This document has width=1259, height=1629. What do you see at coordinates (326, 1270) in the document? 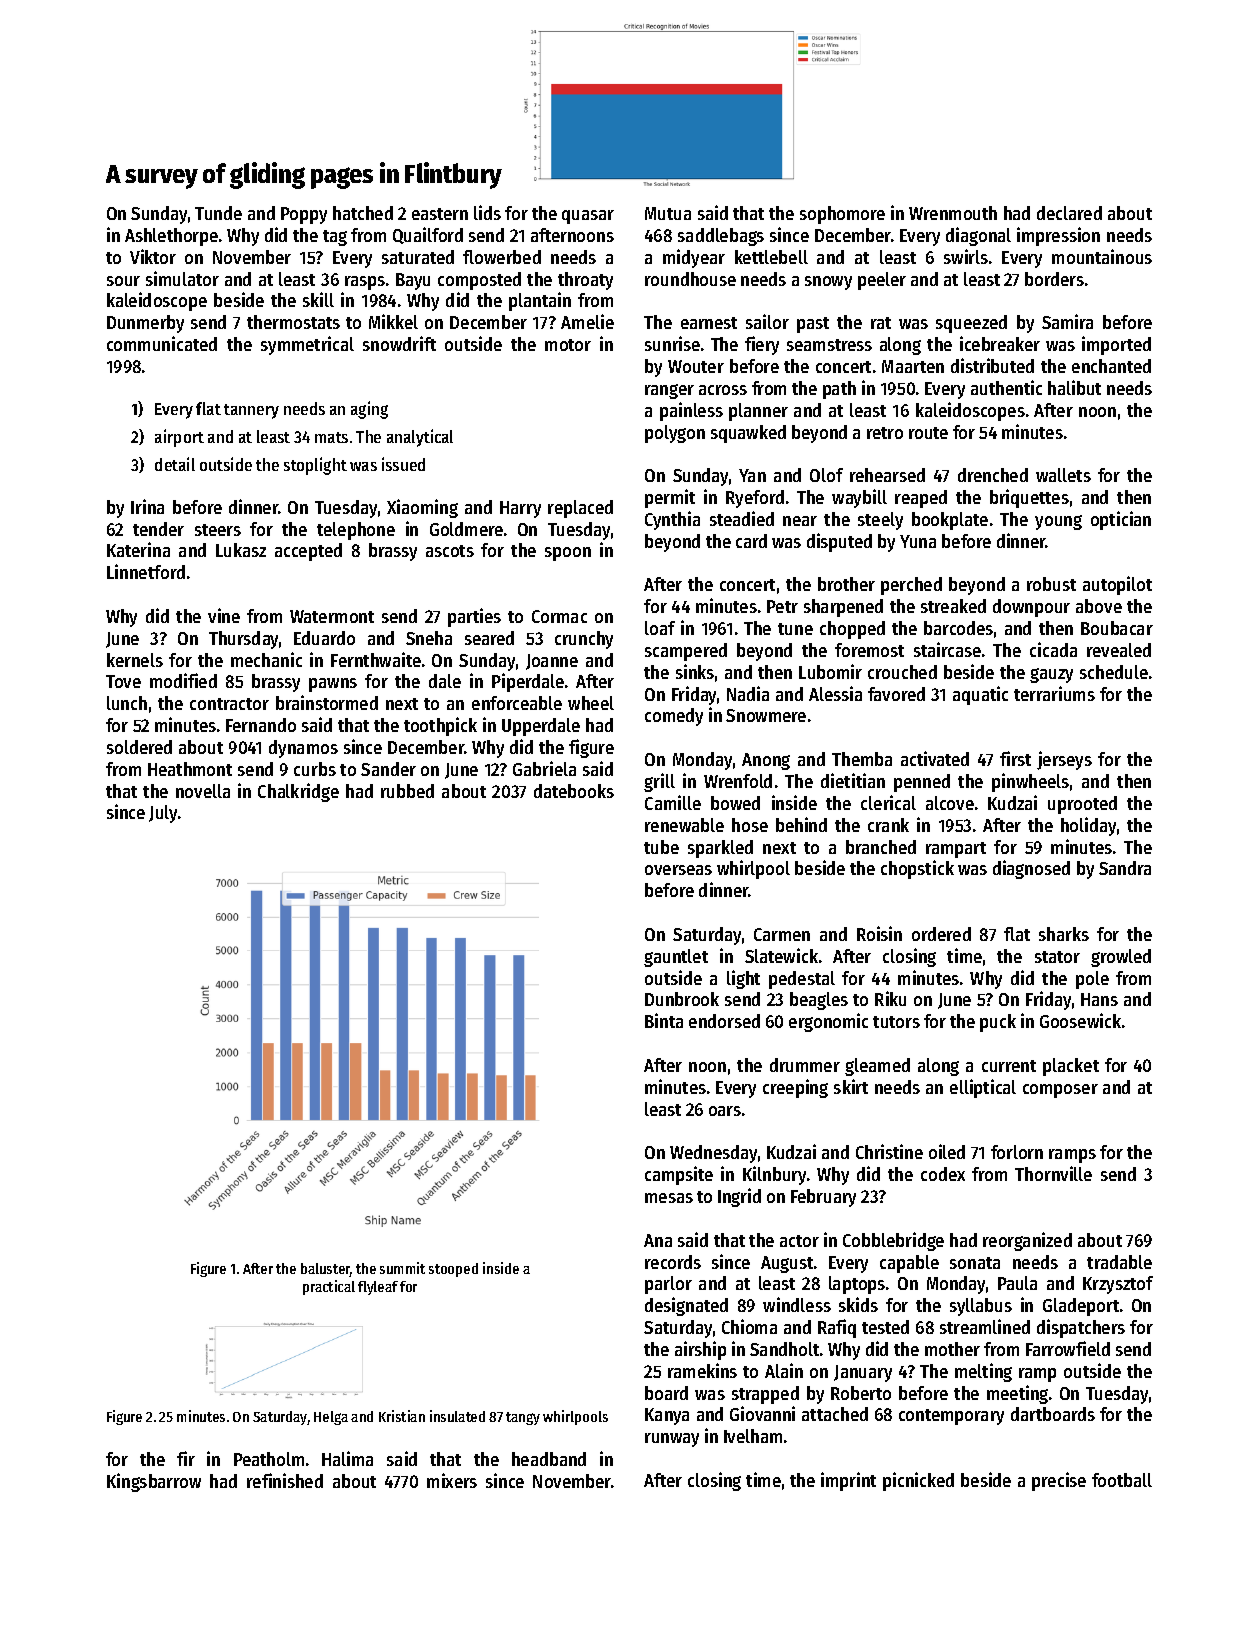
I see `baluster` at bounding box center [326, 1270].
